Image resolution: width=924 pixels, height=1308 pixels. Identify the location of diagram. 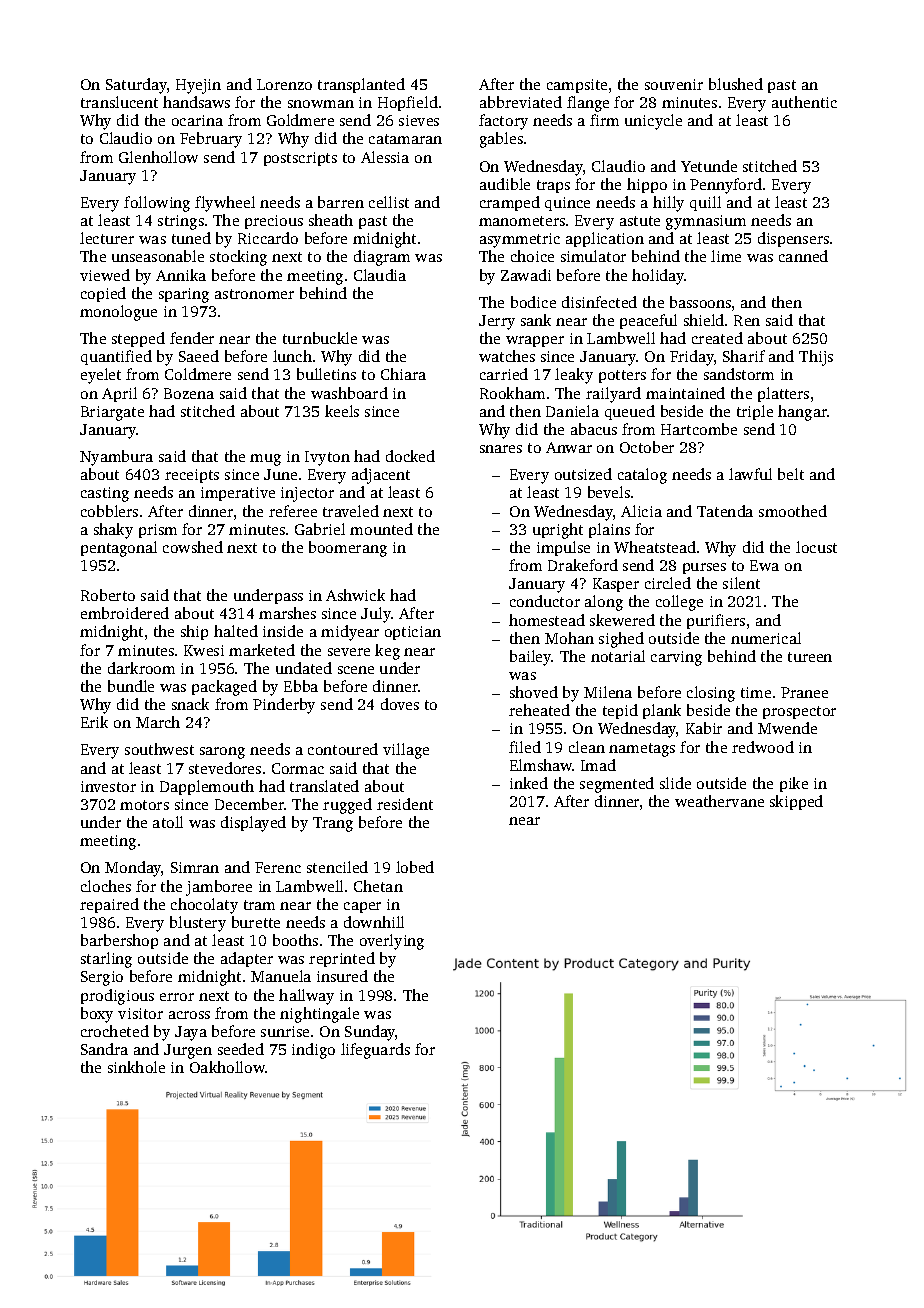
(382, 258).
